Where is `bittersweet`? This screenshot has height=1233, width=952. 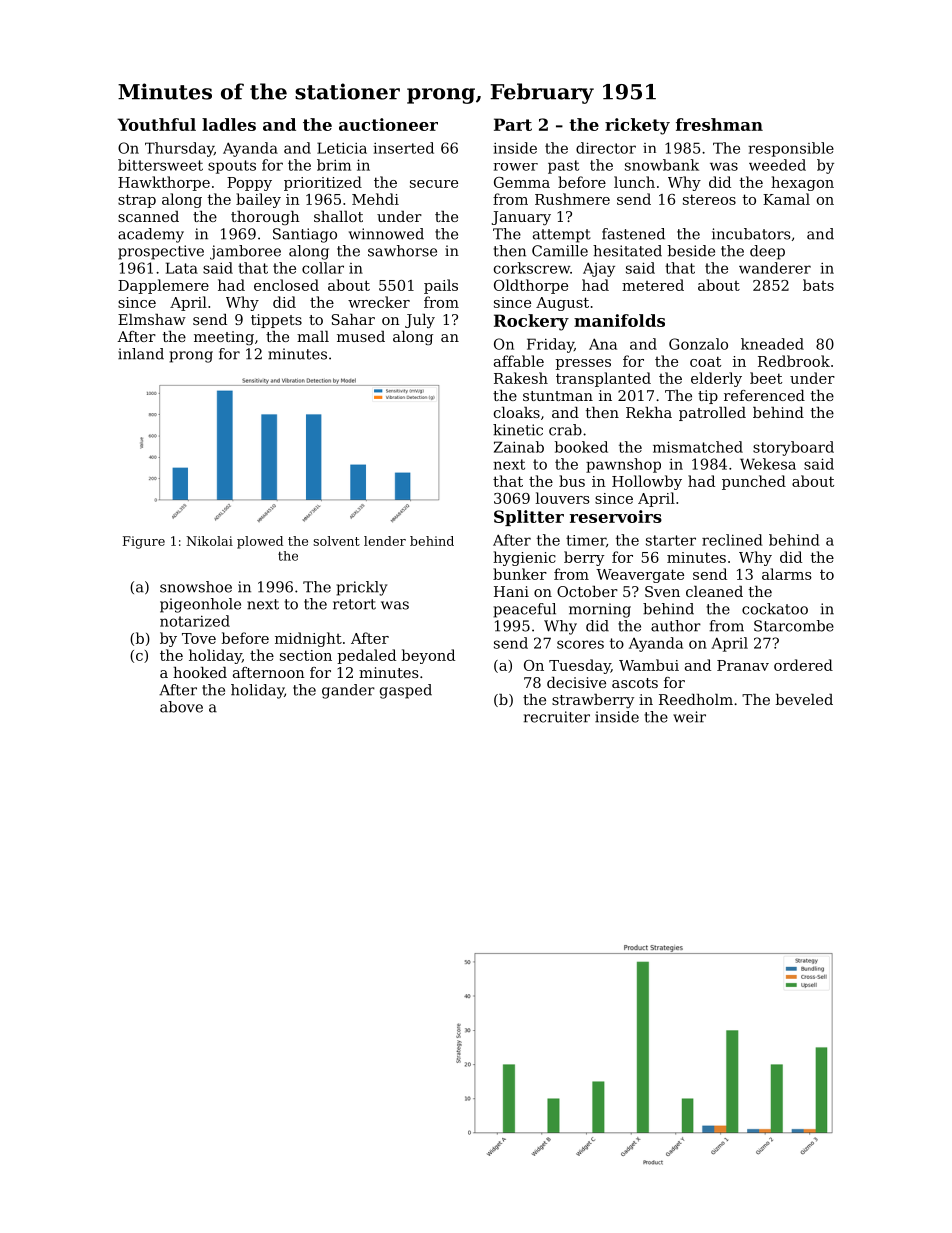 bittersweet is located at coordinates (160, 165).
